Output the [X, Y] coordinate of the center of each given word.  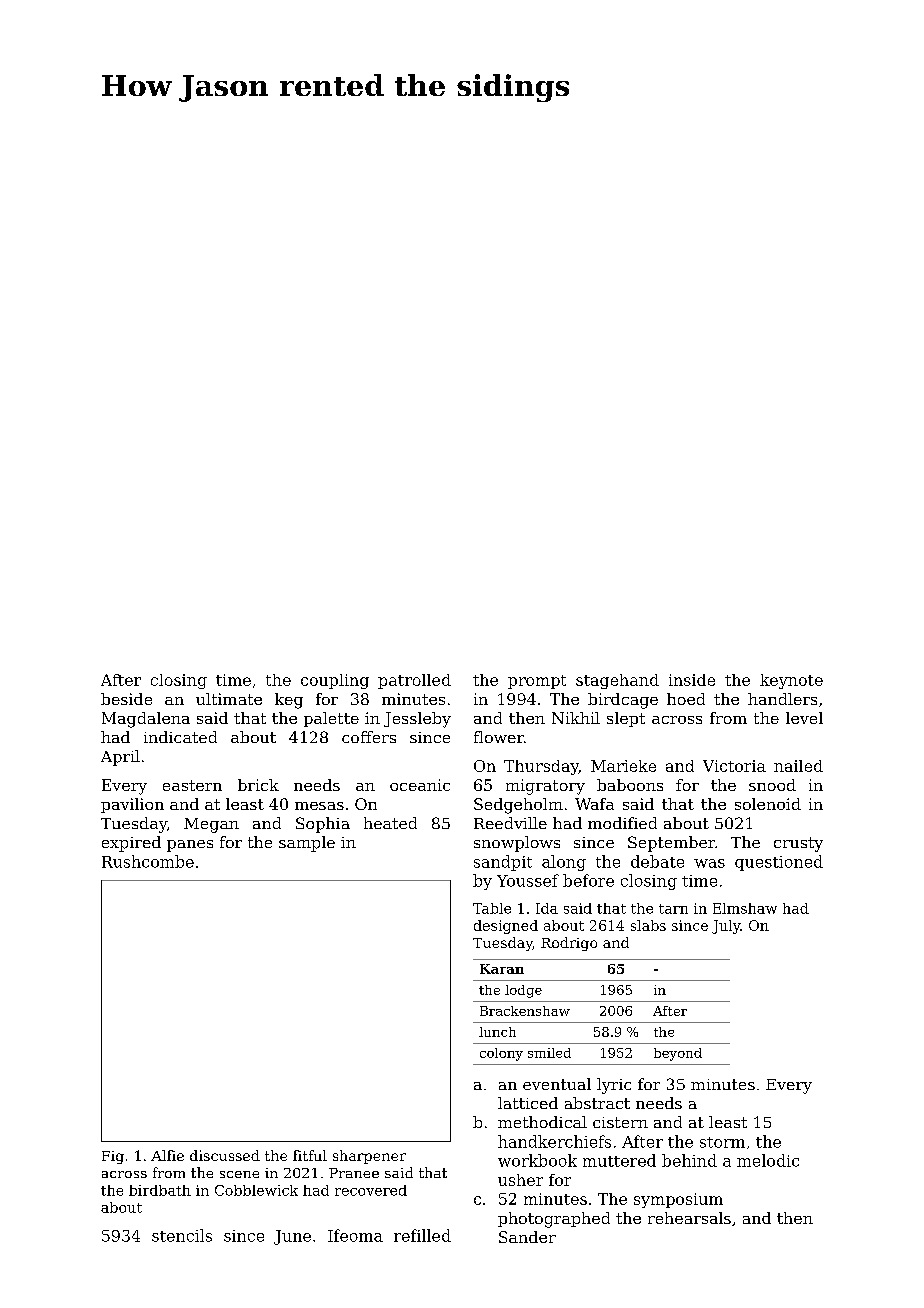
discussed [225, 1155]
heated [390, 823]
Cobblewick [256, 1190]
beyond [678, 1054]
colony [501, 1054]
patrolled [414, 681]
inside [692, 680]
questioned [779, 863]
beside [126, 699]
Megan [211, 825]
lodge [523, 991]
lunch [497, 1032]
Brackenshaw [525, 1011]
